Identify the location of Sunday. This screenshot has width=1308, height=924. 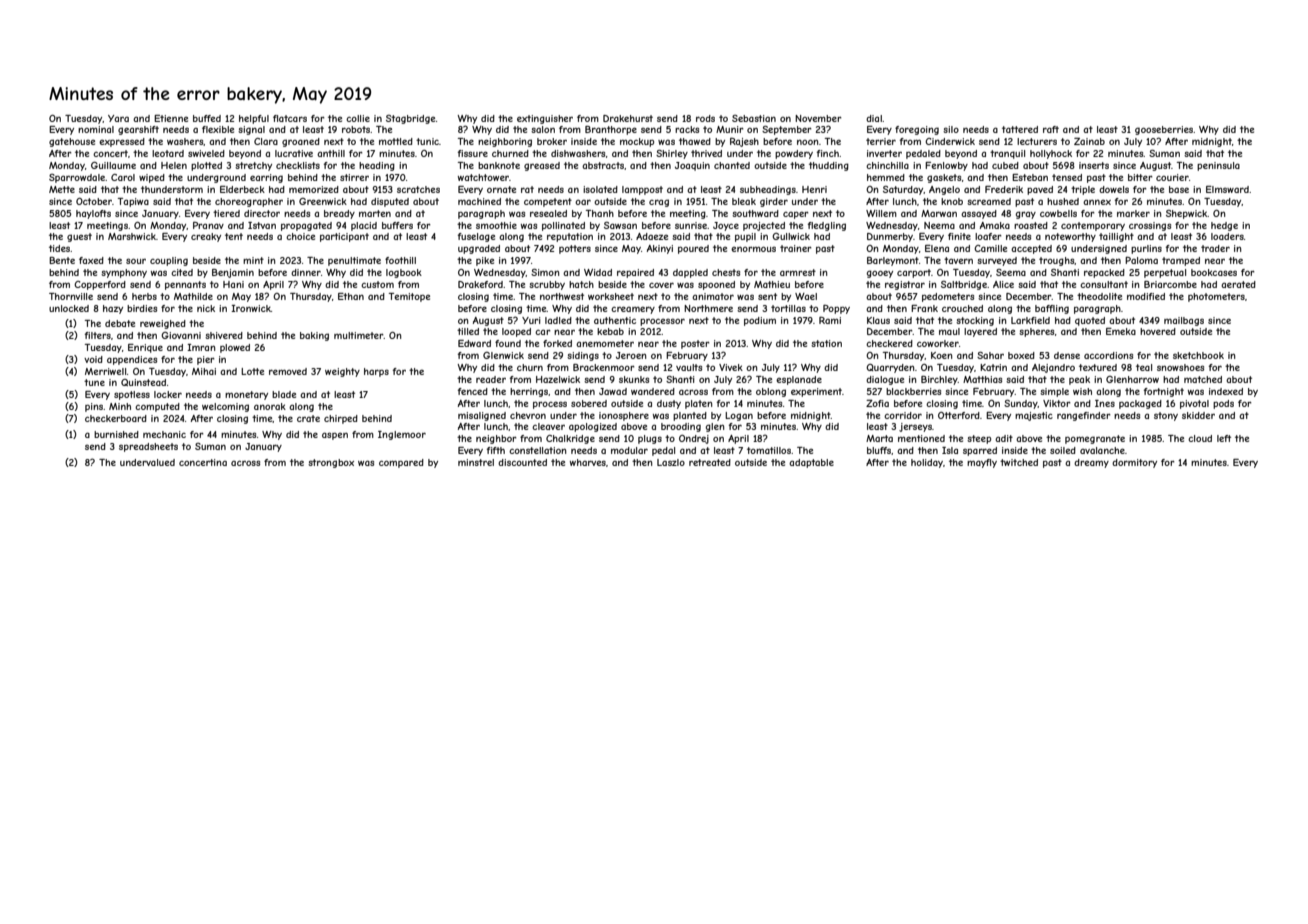
(1021, 404).
